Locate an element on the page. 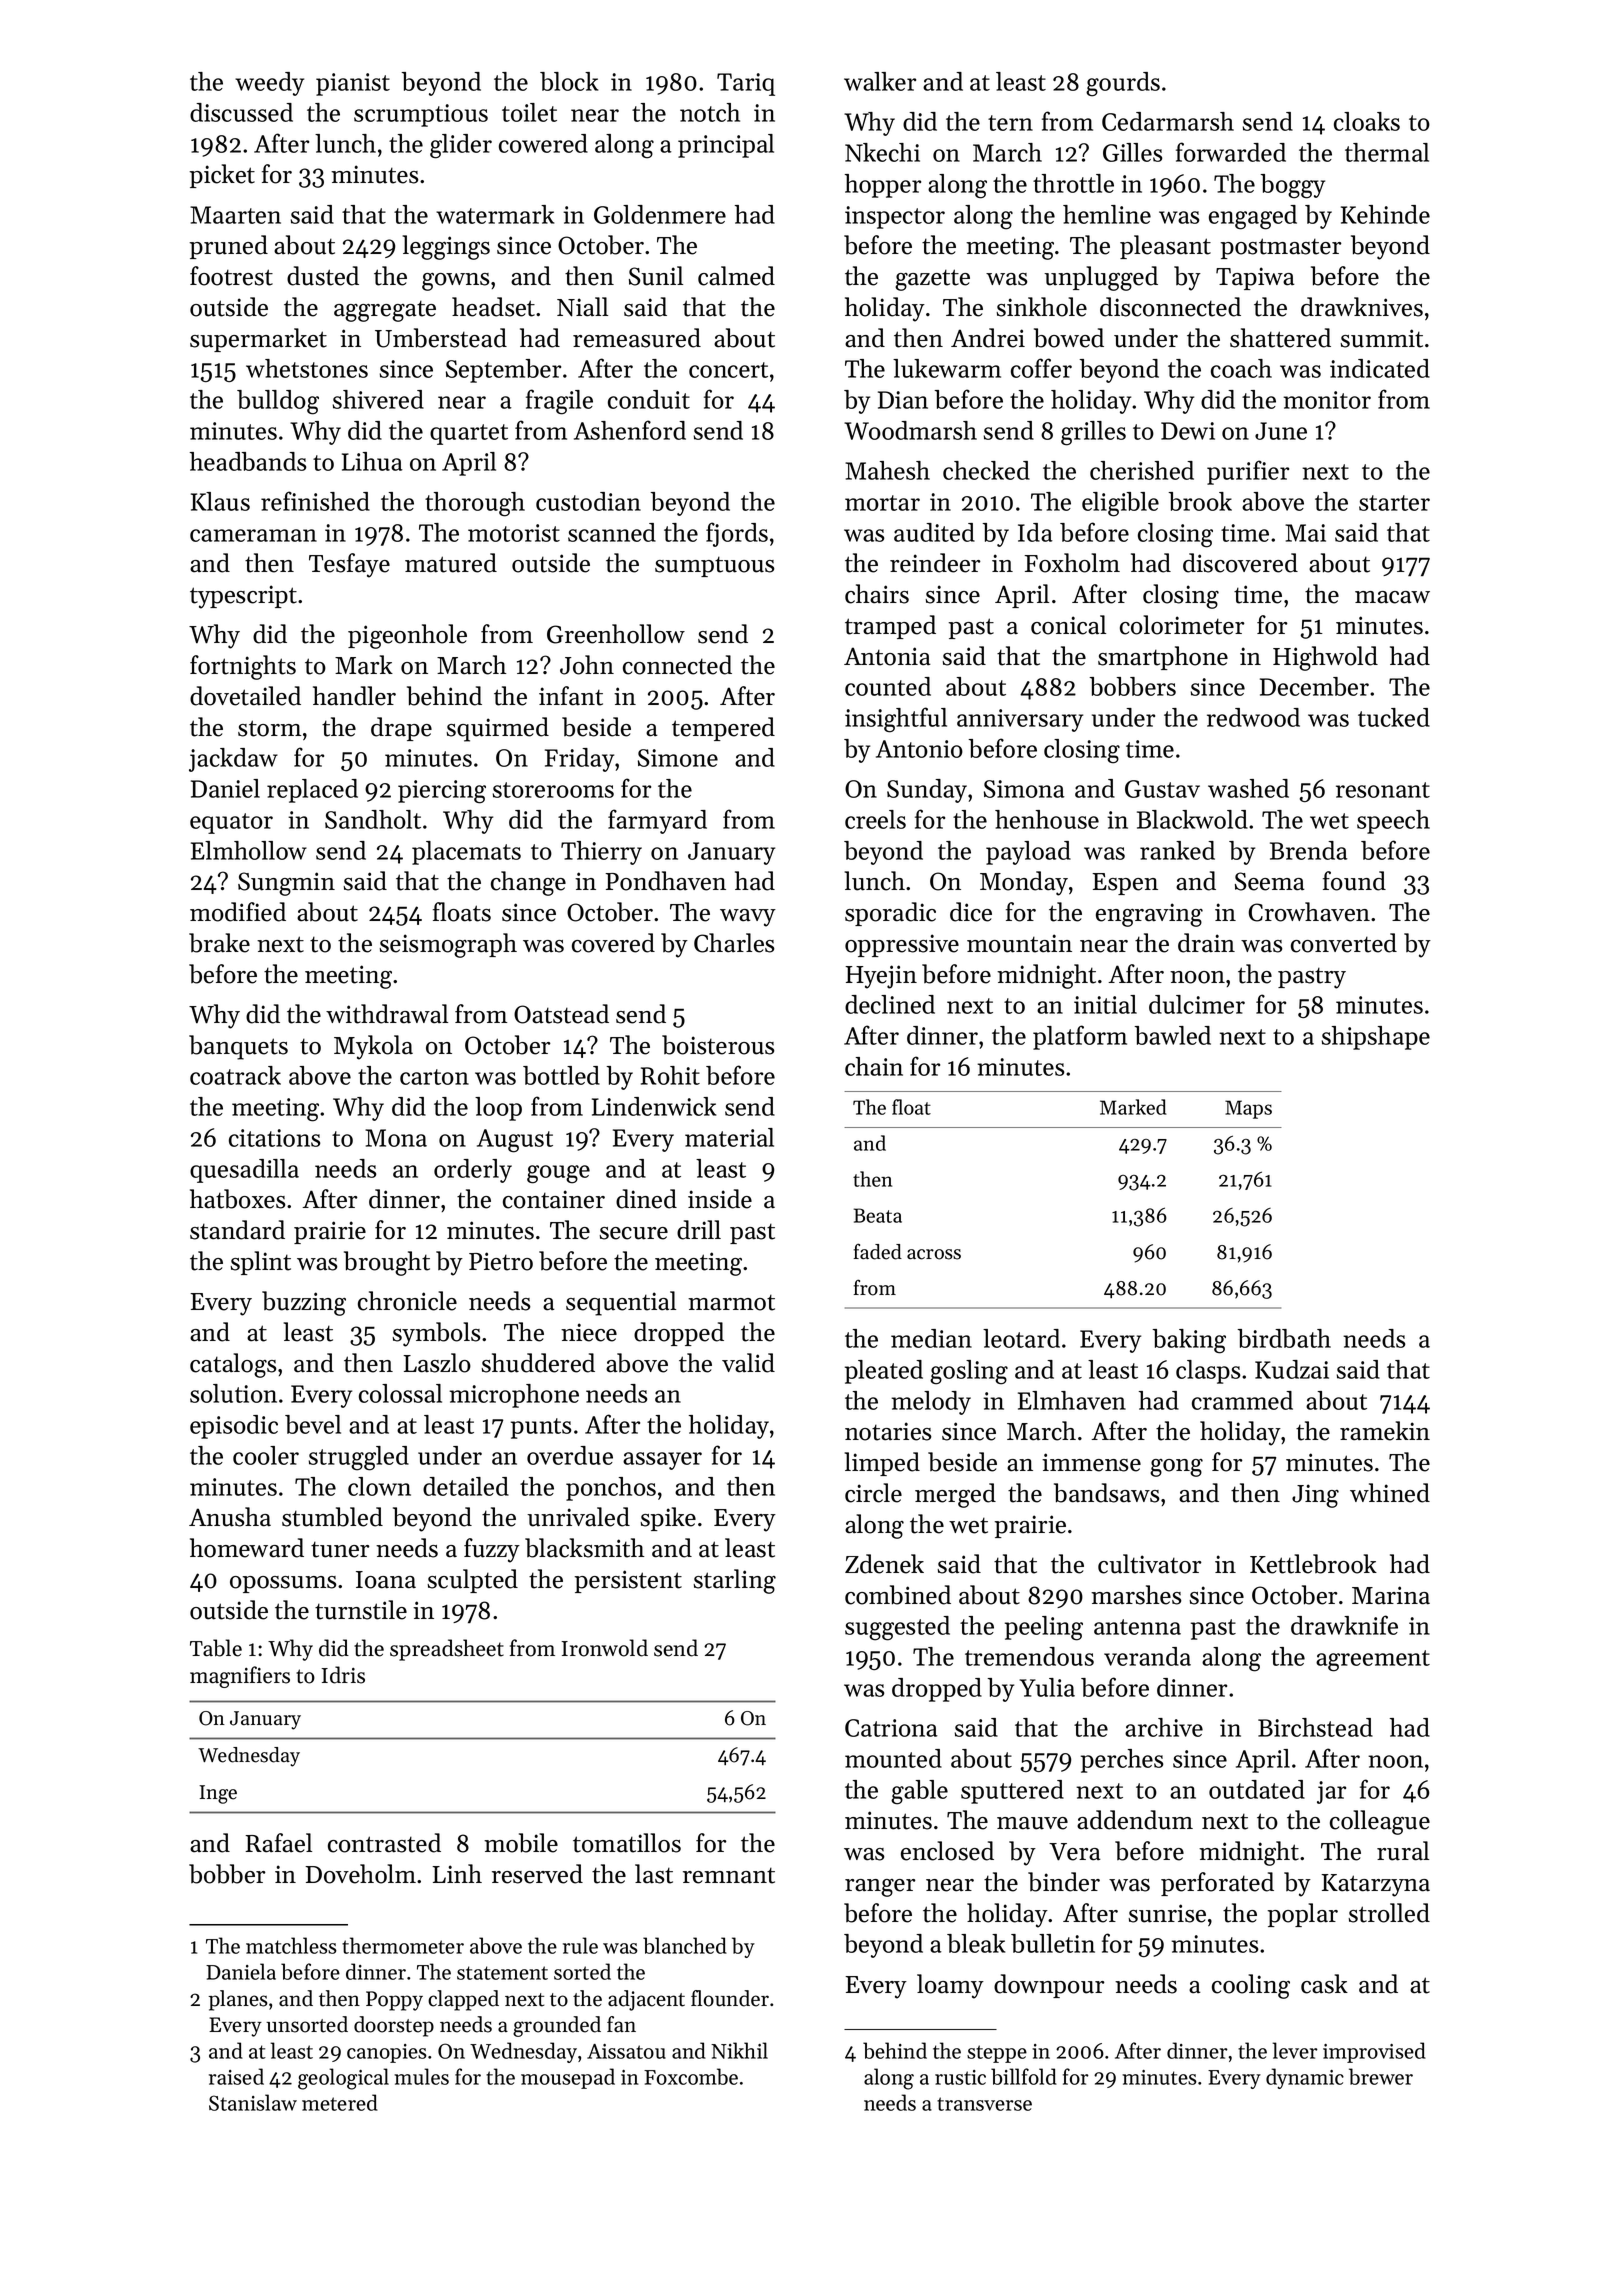 This image has width=1620, height=2292. antenna is located at coordinates (1137, 1627).
